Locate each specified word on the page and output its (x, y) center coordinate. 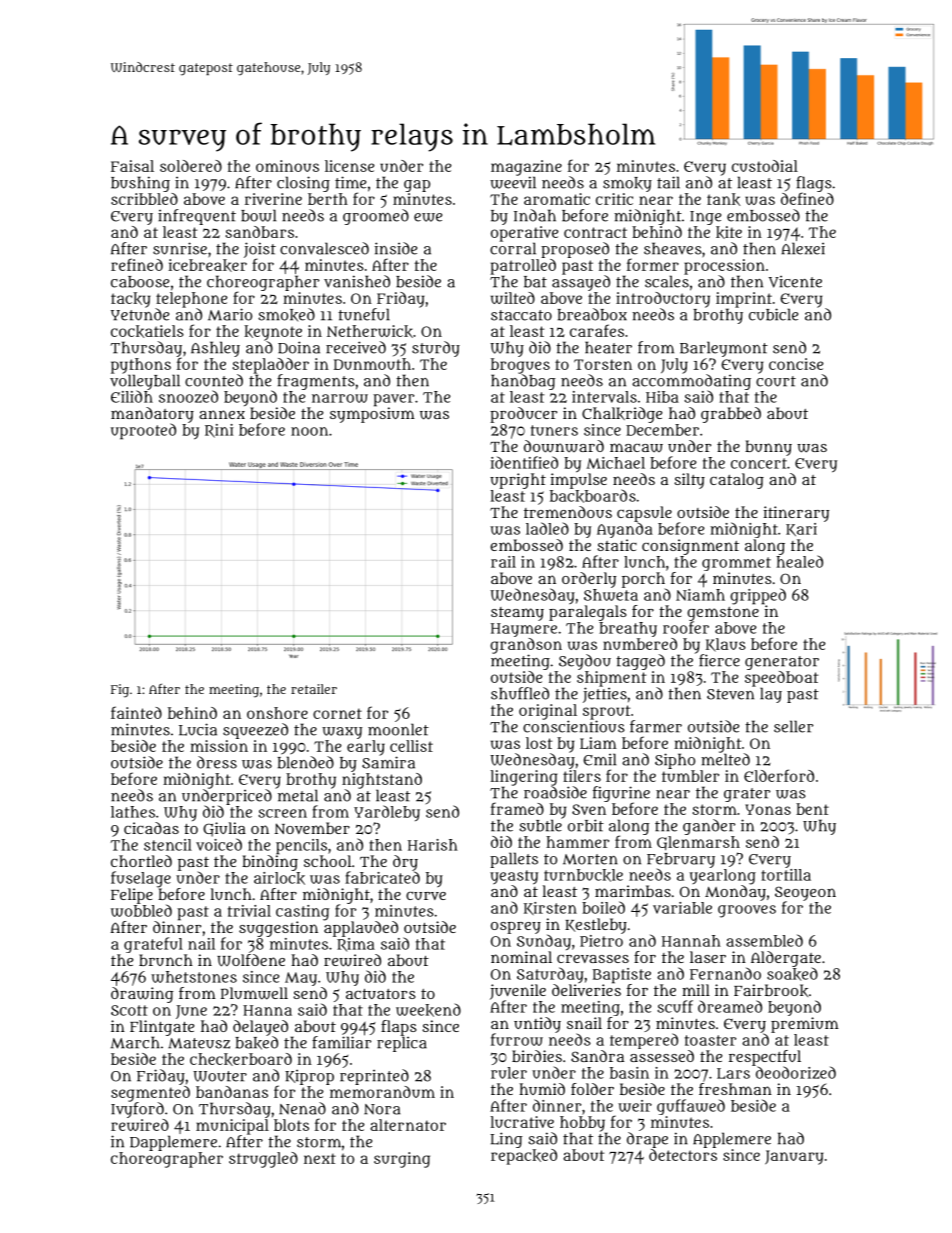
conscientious (574, 726)
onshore (277, 713)
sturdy (436, 349)
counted (214, 380)
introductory (663, 300)
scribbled (144, 199)
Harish (433, 845)
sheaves (673, 248)
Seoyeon (805, 893)
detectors (683, 1155)
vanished (357, 281)
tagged (640, 662)
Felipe (132, 896)
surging (402, 1160)
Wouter (220, 1076)
